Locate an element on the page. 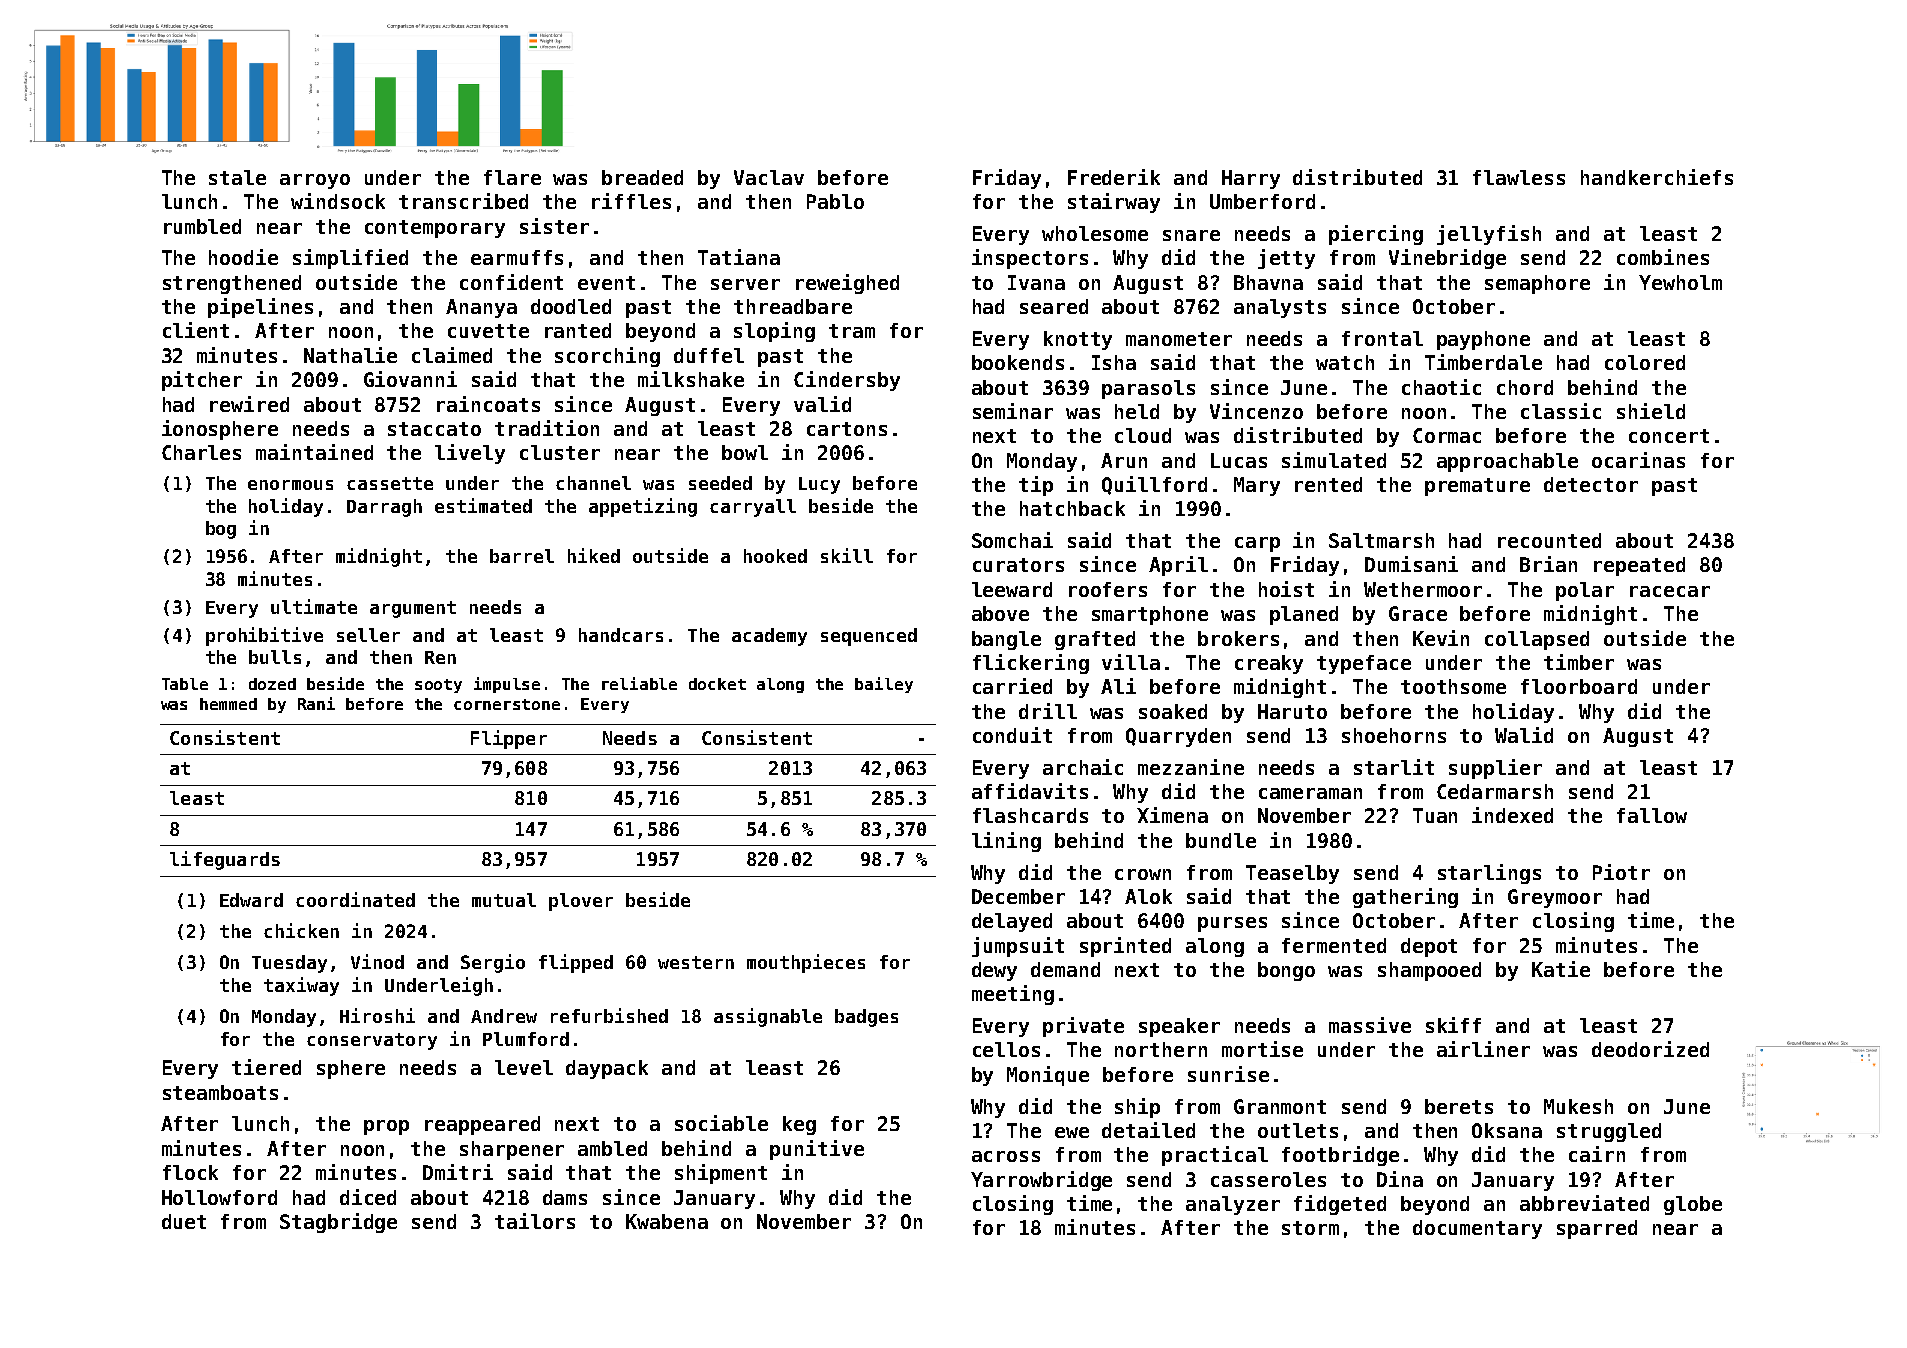 The height and width of the image is (1348, 1907). argument is located at coordinates (413, 609).
